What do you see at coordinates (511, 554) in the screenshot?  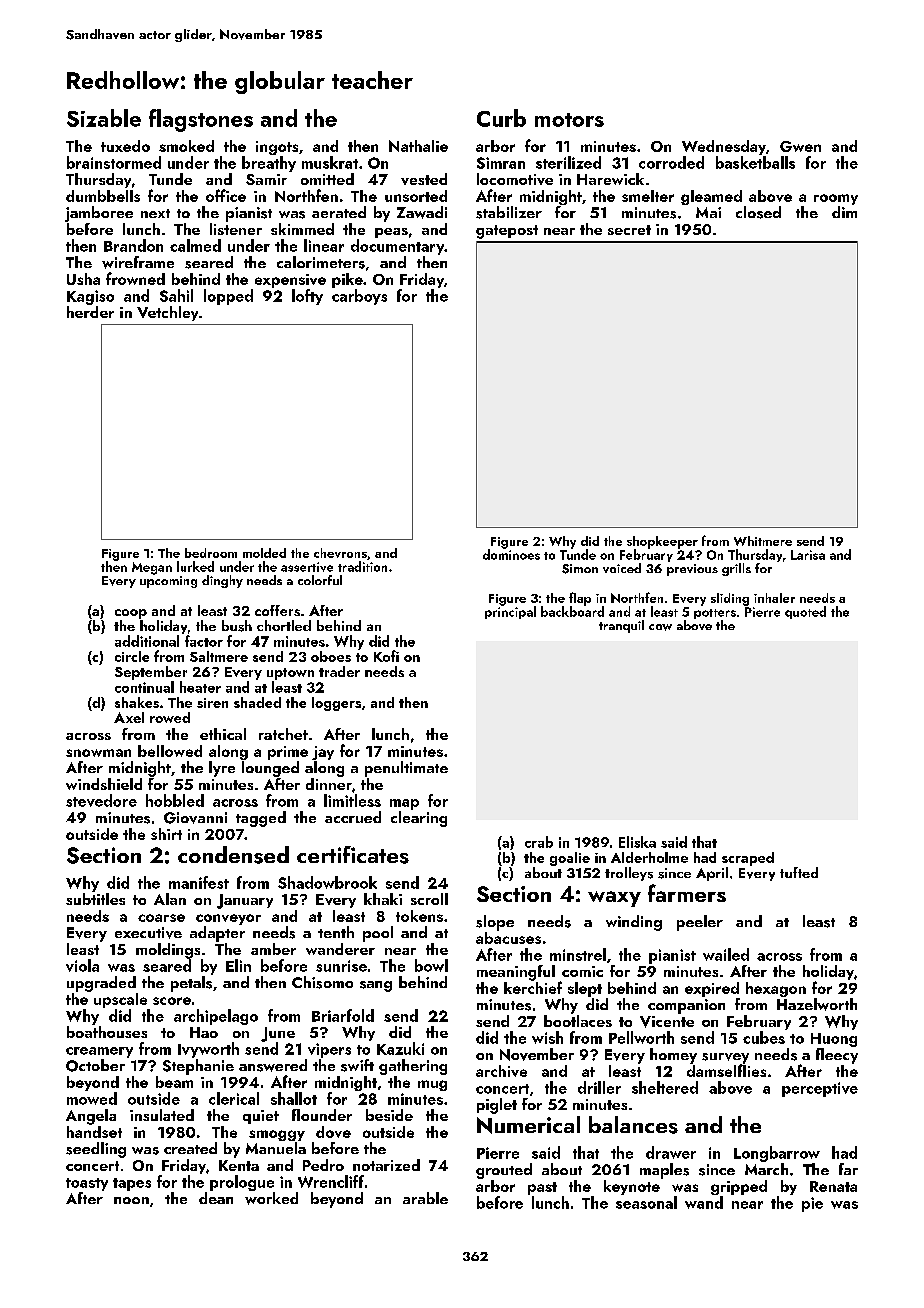 I see `dominoes` at bounding box center [511, 554].
